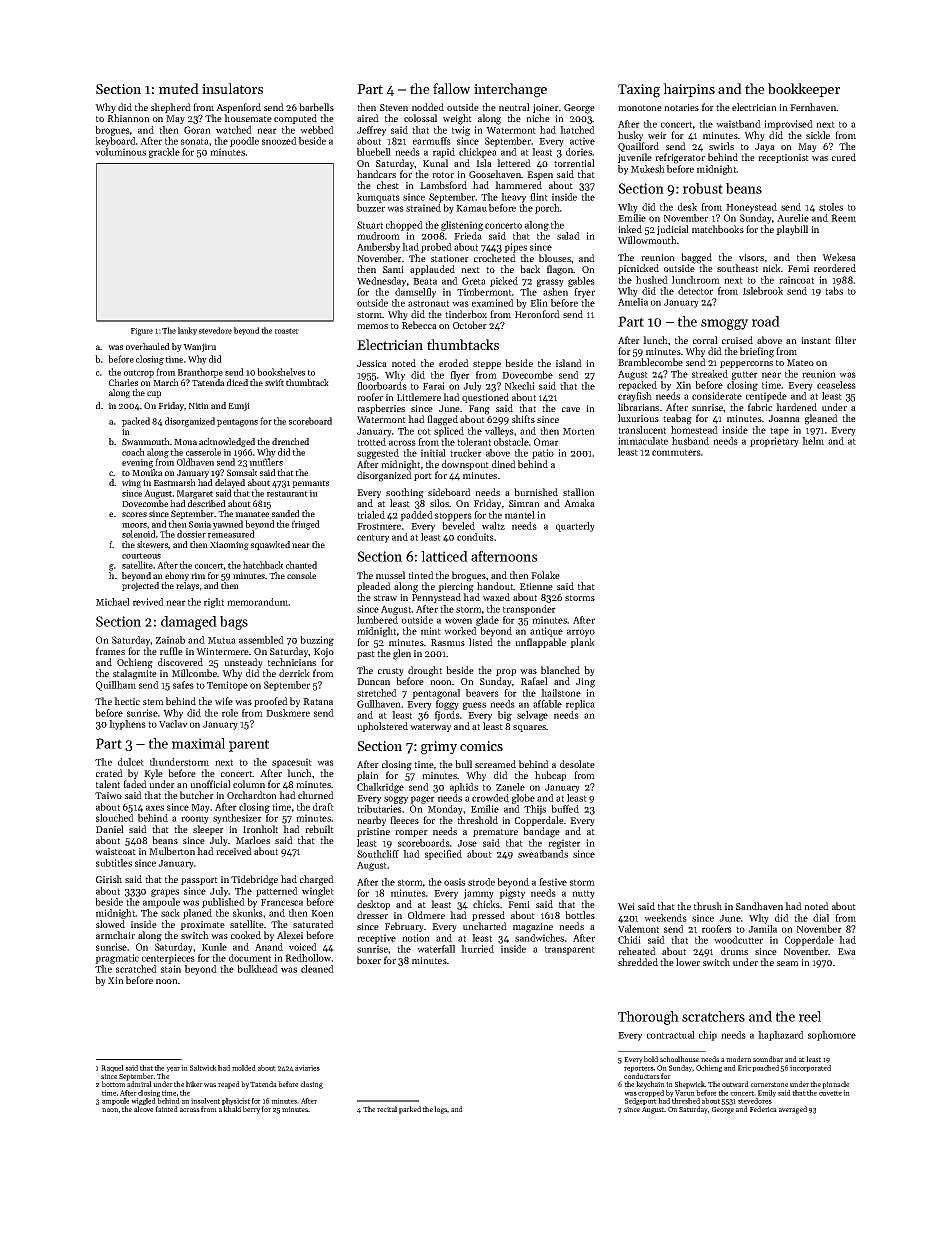 This page has height=1233, width=952. What do you see at coordinates (287, 331) in the page?
I see `roaster` at bounding box center [287, 331].
